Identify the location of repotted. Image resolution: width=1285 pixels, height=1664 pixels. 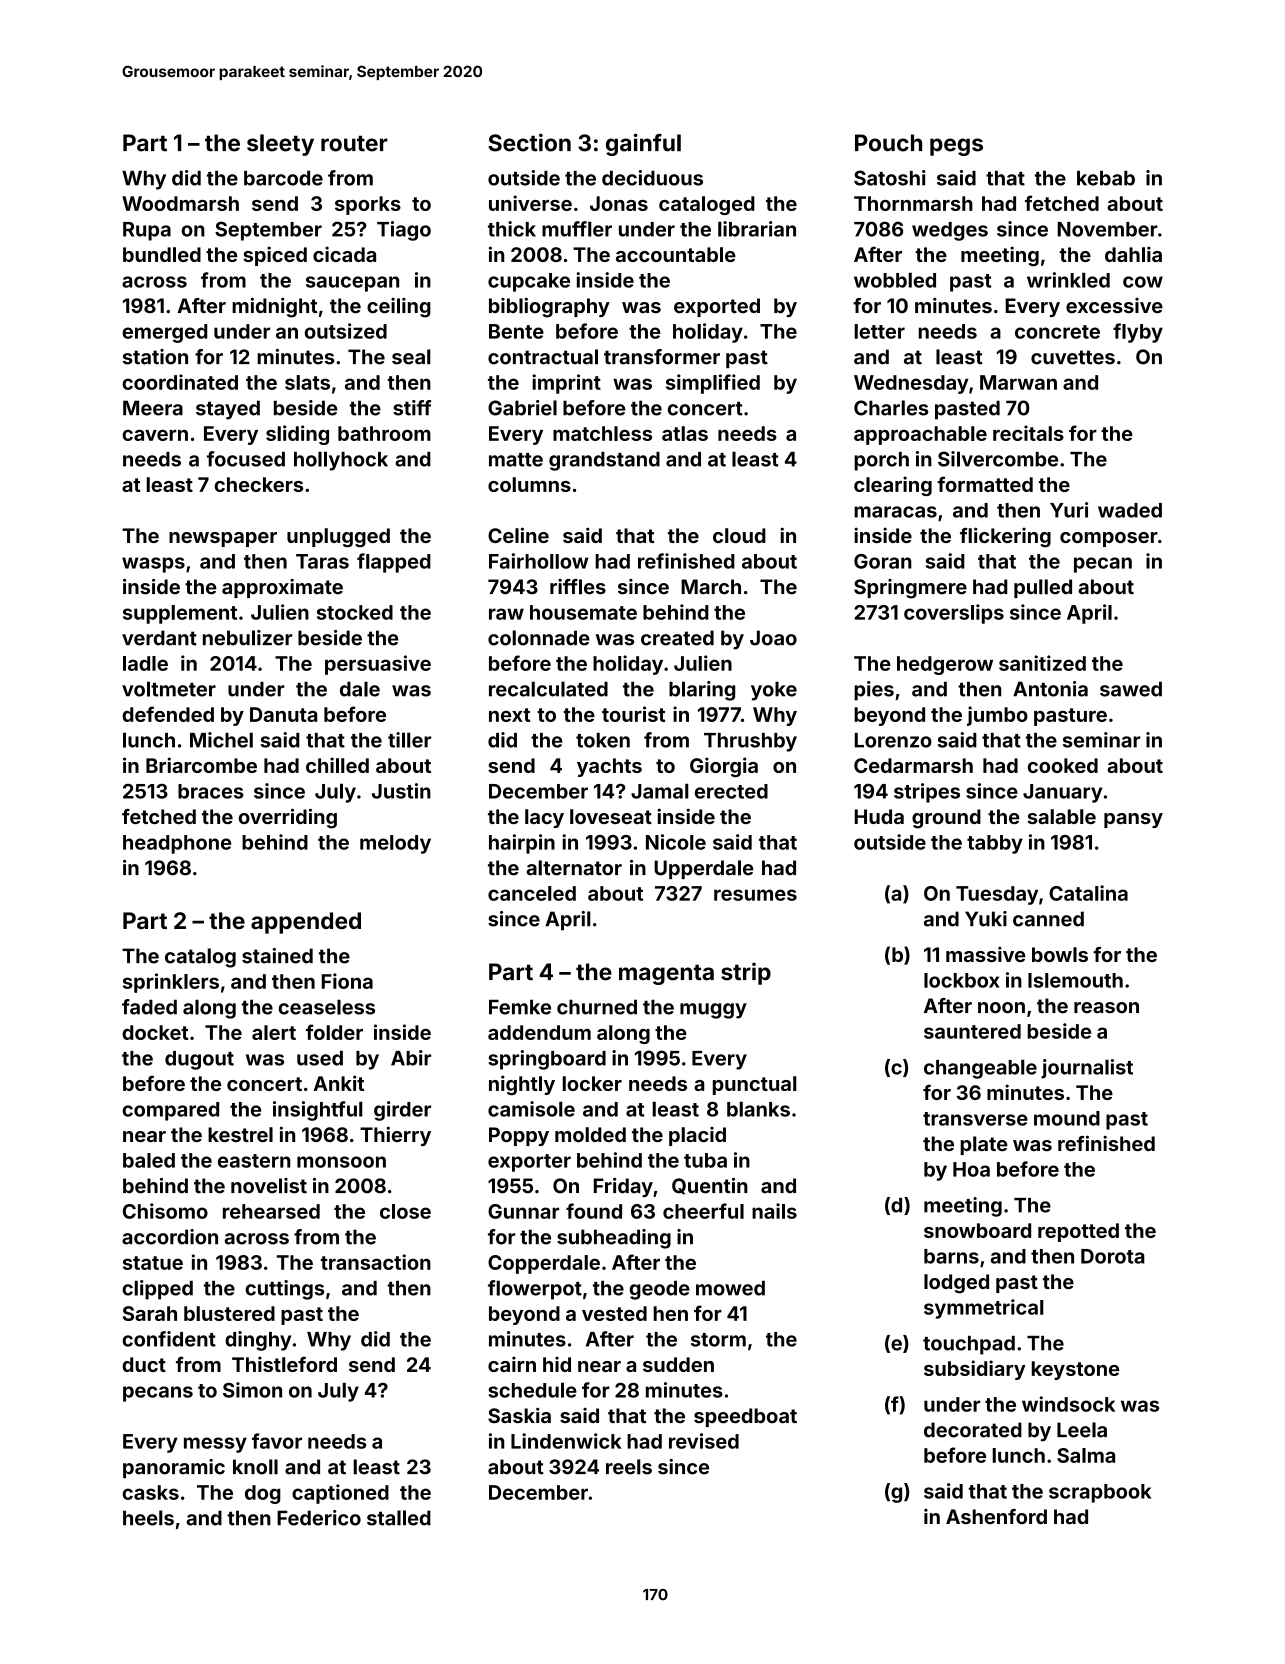
(1078, 1232).
